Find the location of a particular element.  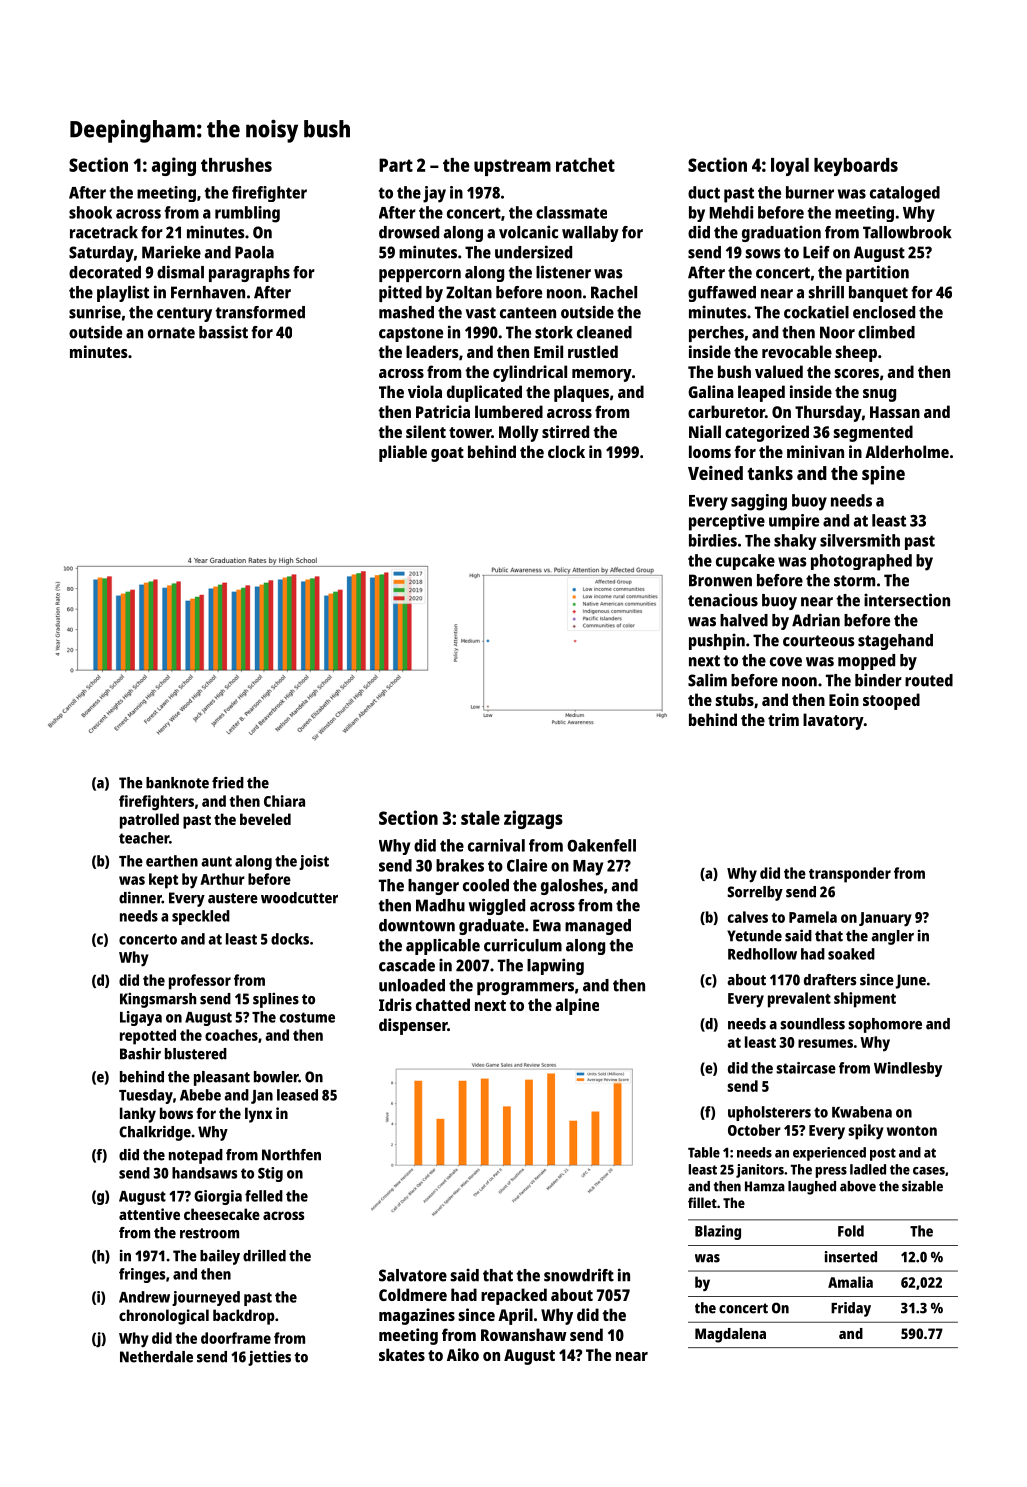

climbed is located at coordinates (886, 332).
